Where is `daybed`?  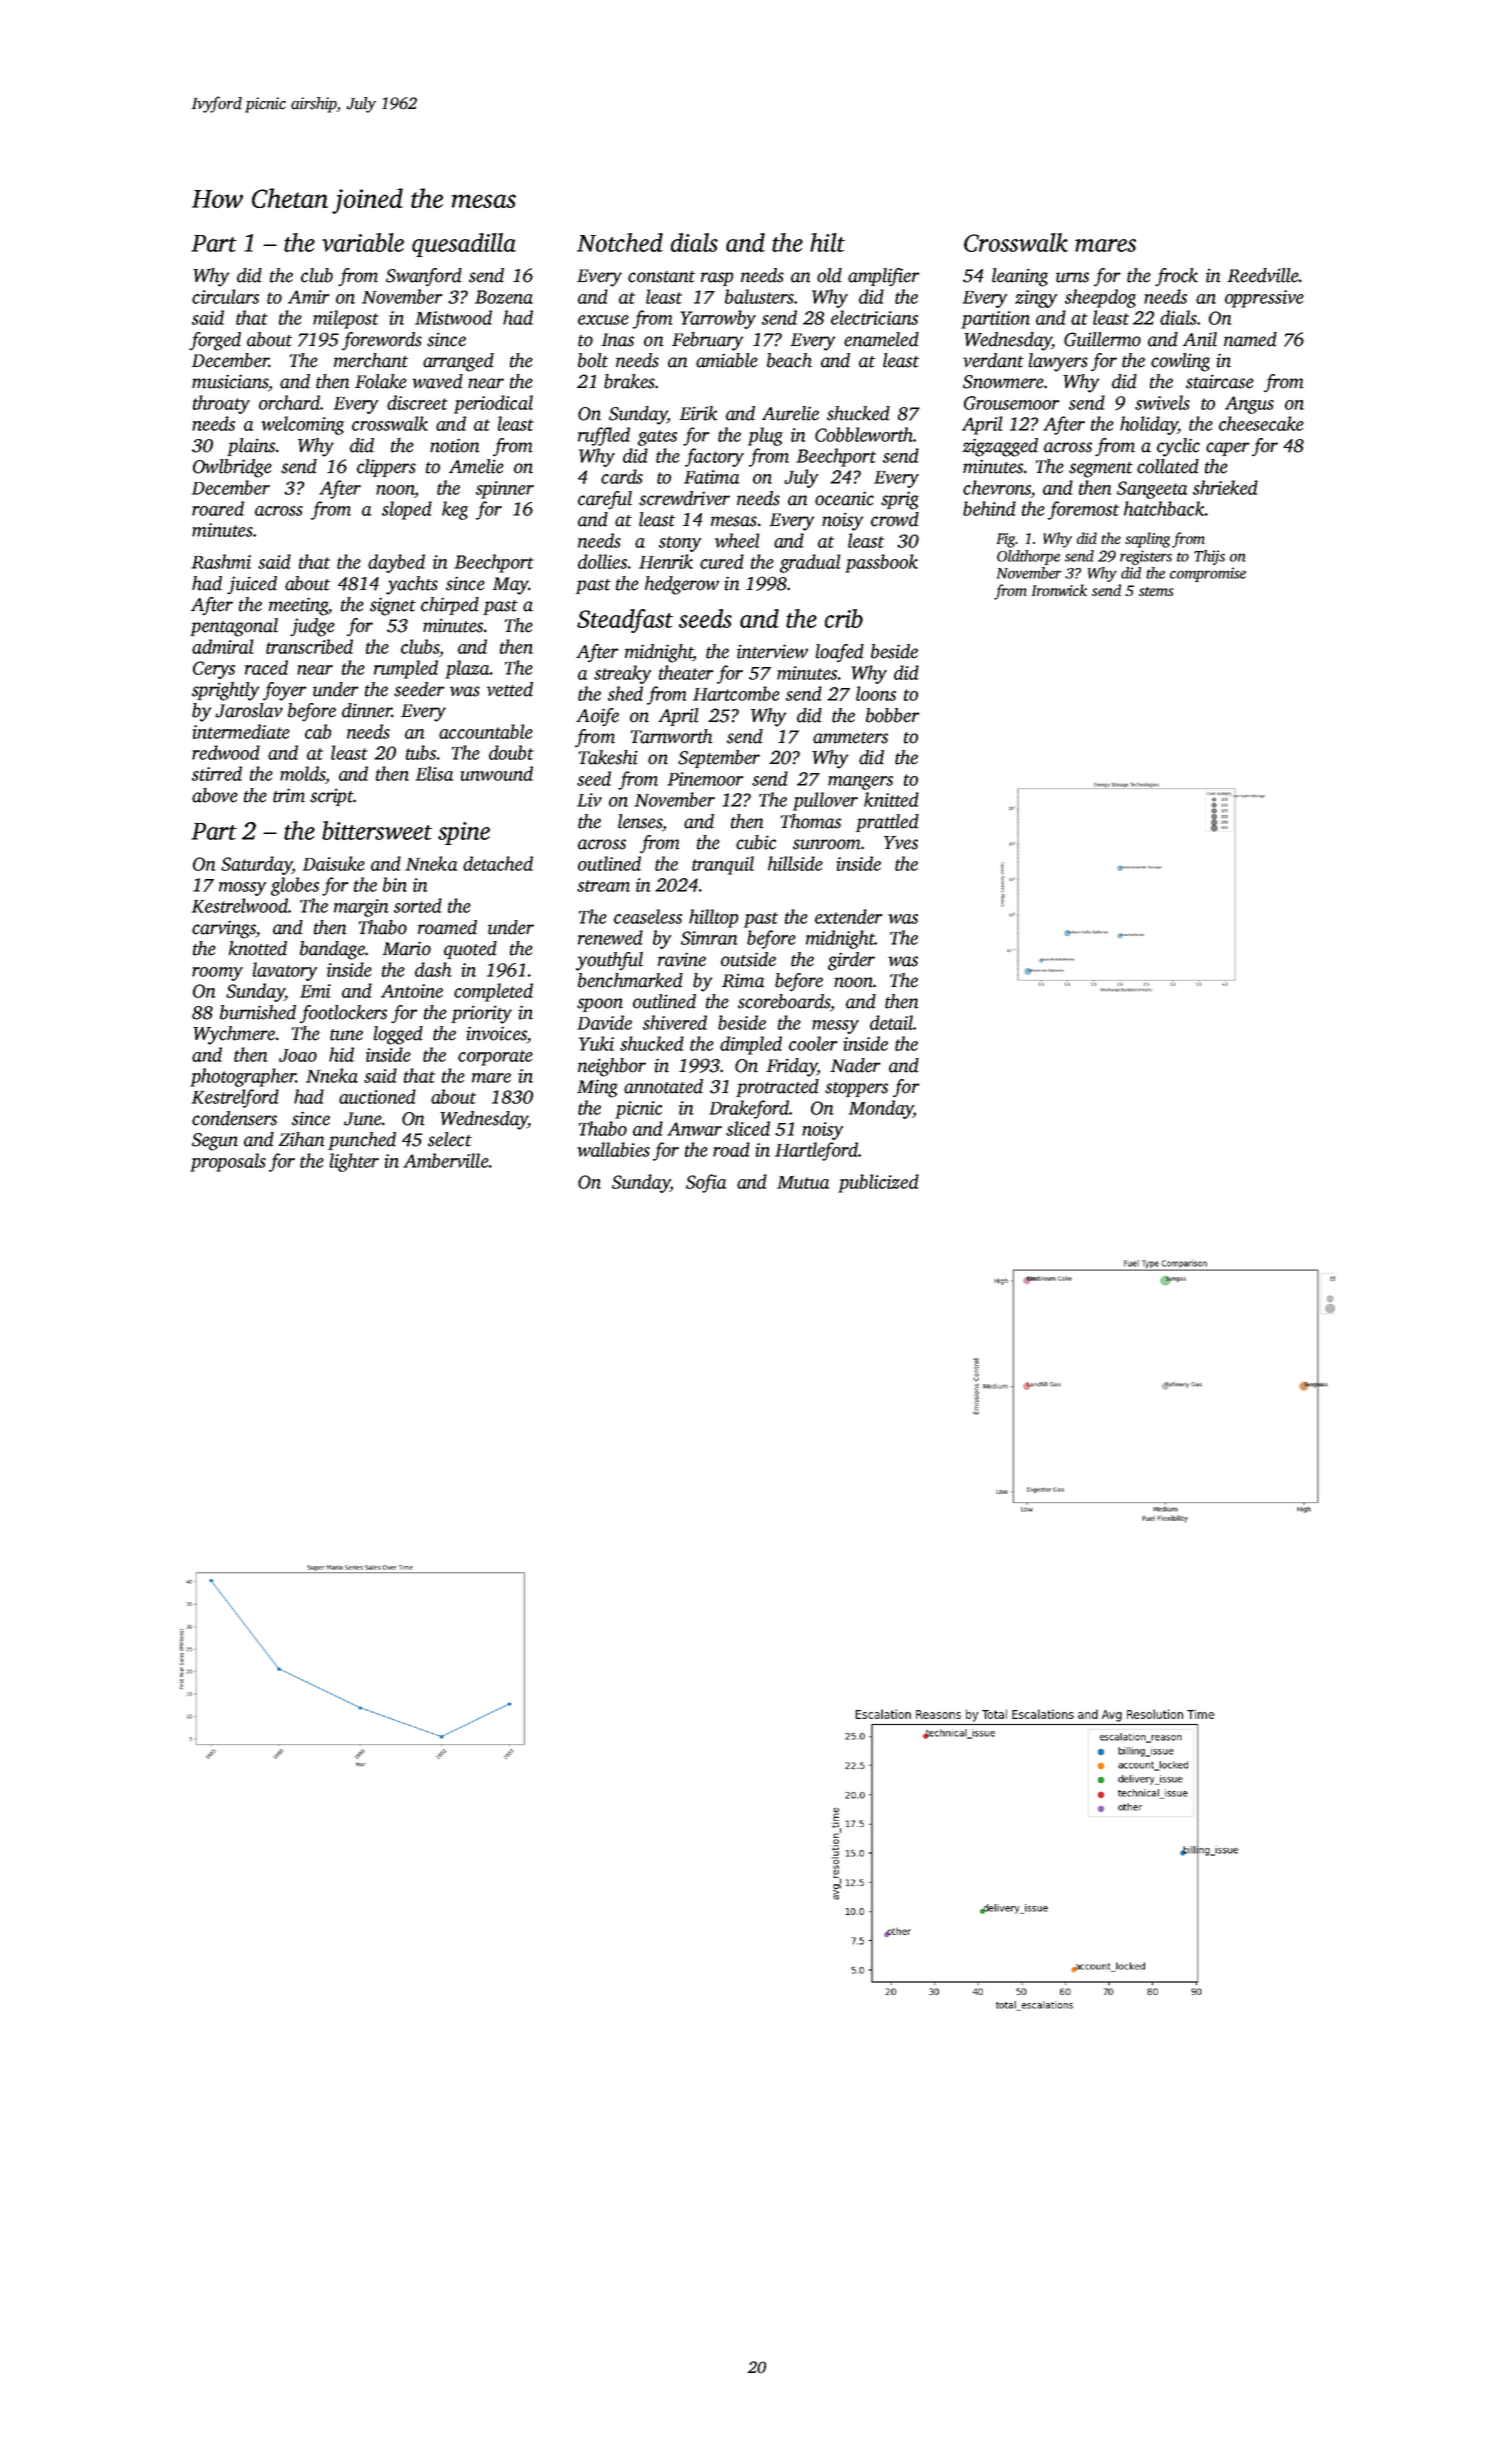
daybed is located at coordinates (396, 563).
